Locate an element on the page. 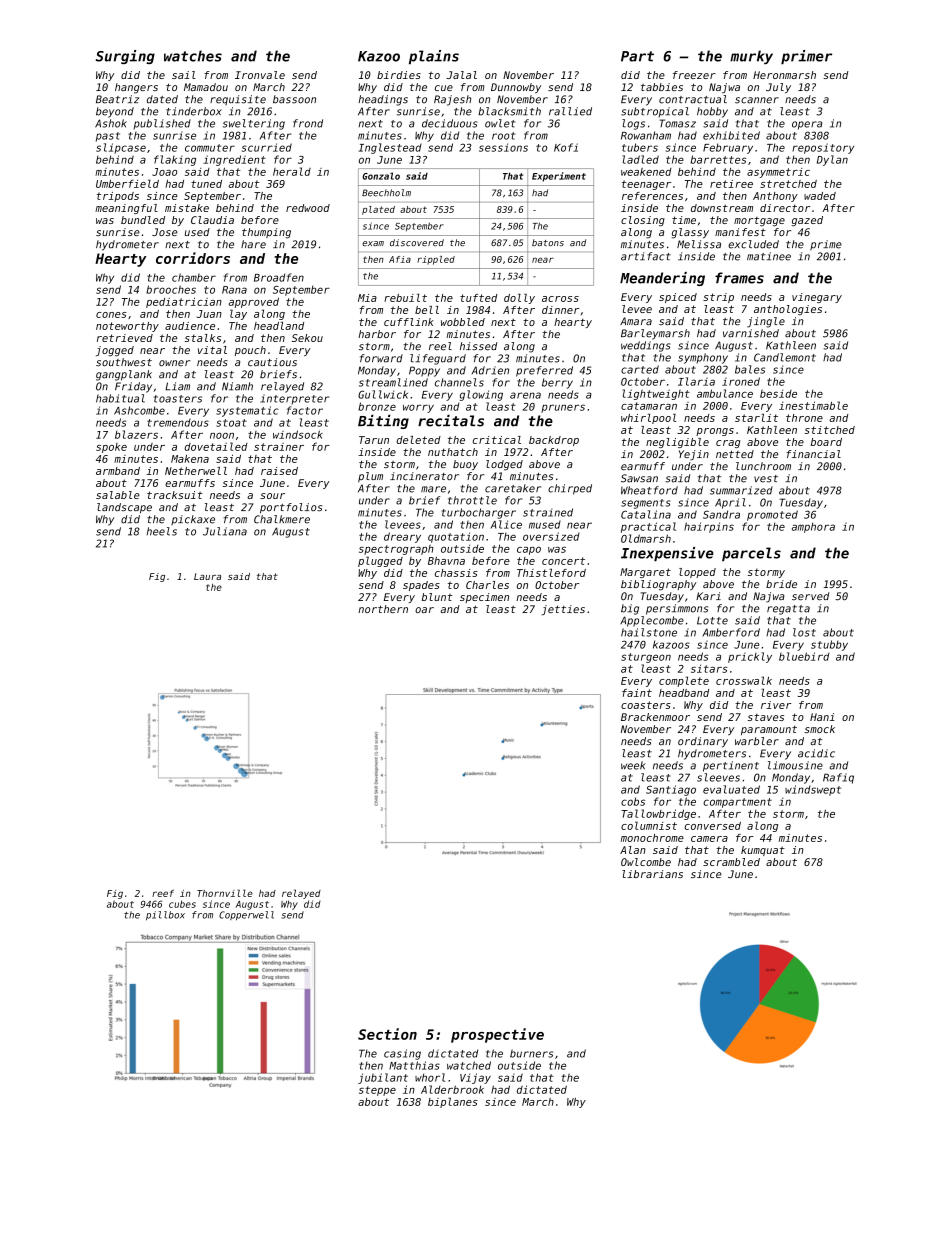 The image size is (952, 1233). jubilant is located at coordinates (383, 1078).
